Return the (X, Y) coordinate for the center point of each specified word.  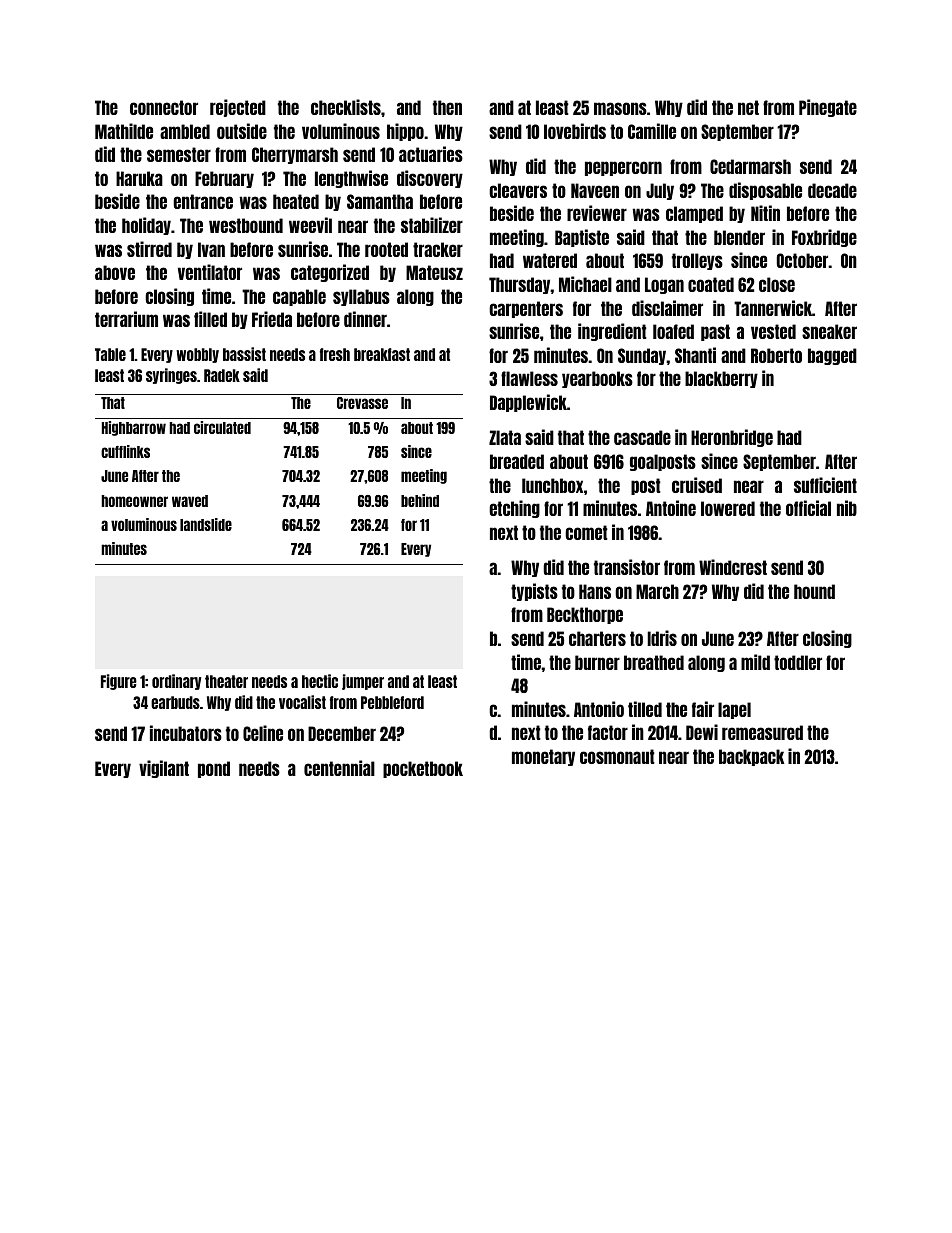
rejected (238, 108)
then (447, 107)
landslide (206, 524)
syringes (171, 376)
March (657, 591)
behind (420, 500)
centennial (339, 768)
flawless (529, 378)
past (715, 332)
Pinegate (828, 108)
